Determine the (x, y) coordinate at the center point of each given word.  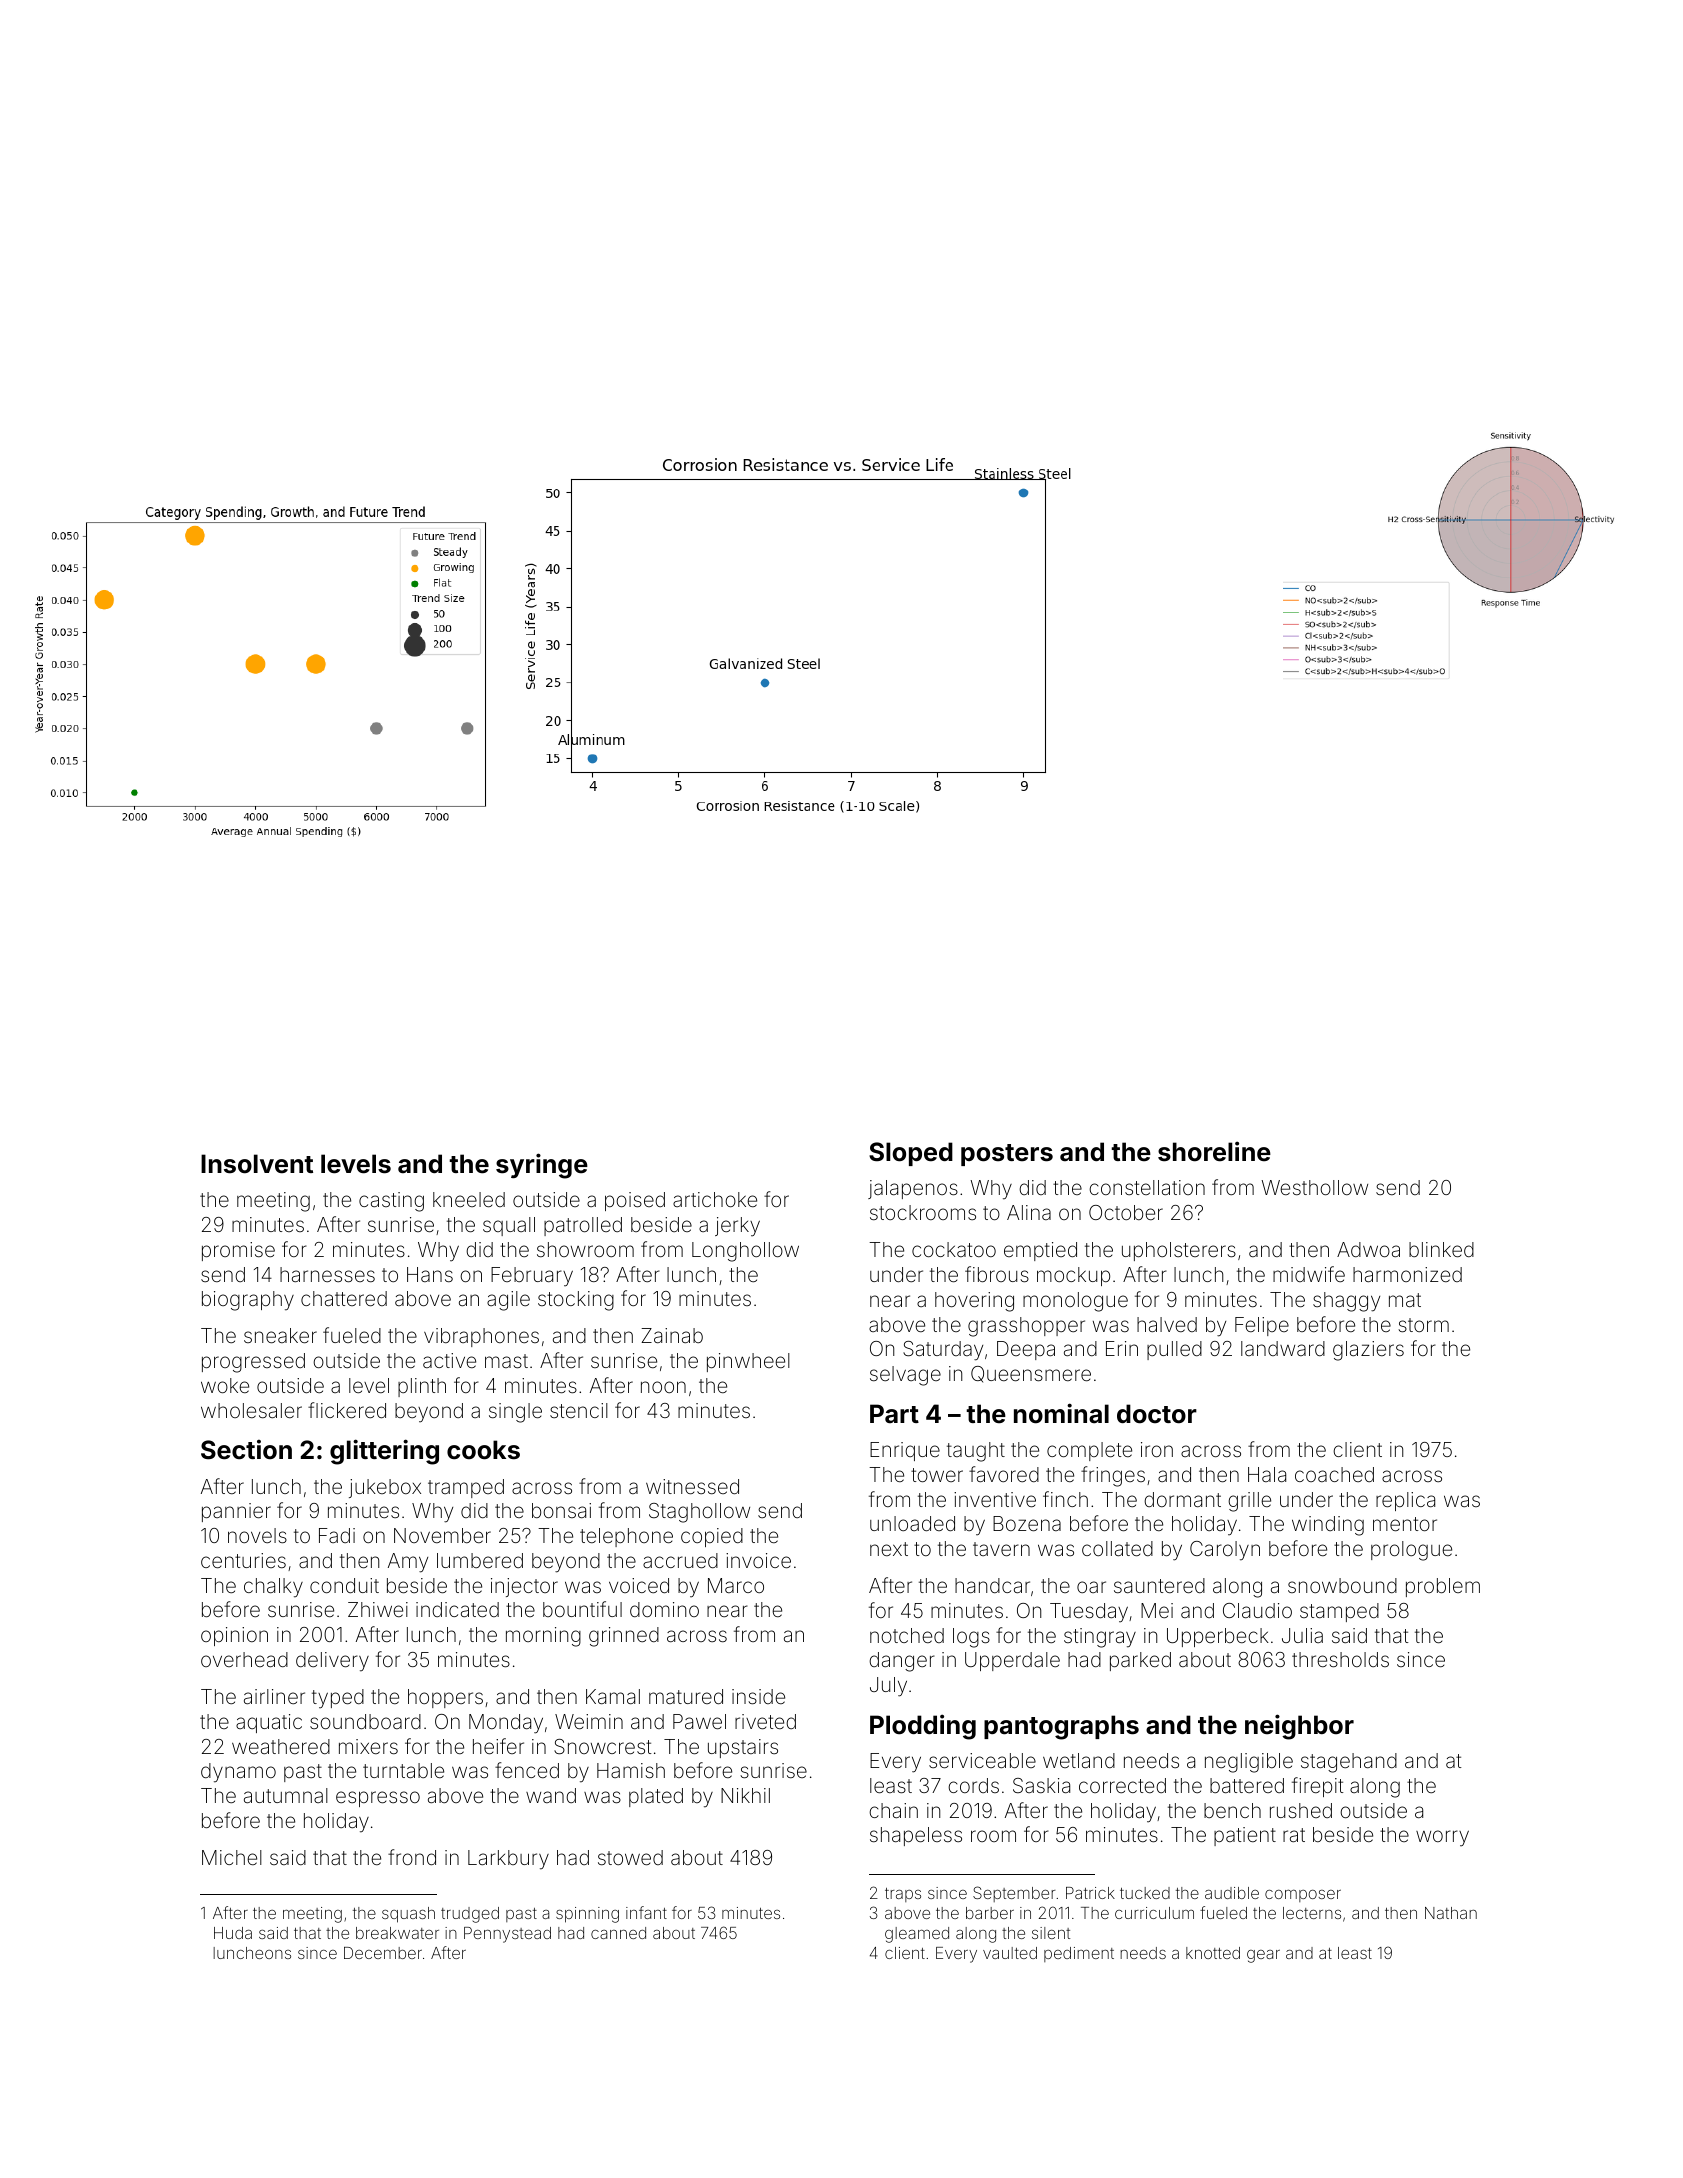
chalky (273, 1588)
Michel (232, 1857)
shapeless (916, 1836)
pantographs (1061, 1727)
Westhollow (1314, 1187)
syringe (542, 1166)
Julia (1302, 1635)
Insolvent (257, 1164)
